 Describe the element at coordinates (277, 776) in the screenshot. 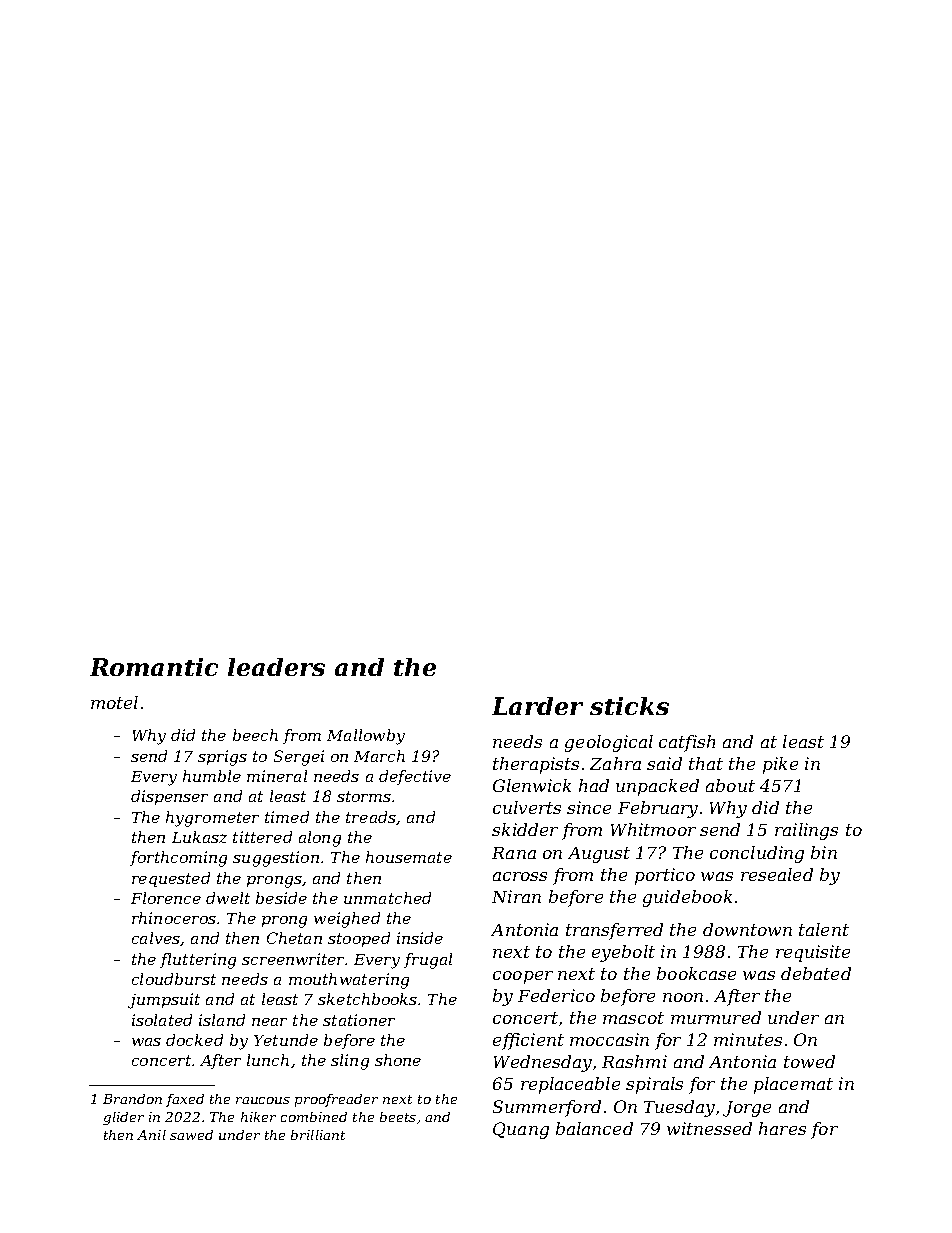

I see `mineral` at that location.
